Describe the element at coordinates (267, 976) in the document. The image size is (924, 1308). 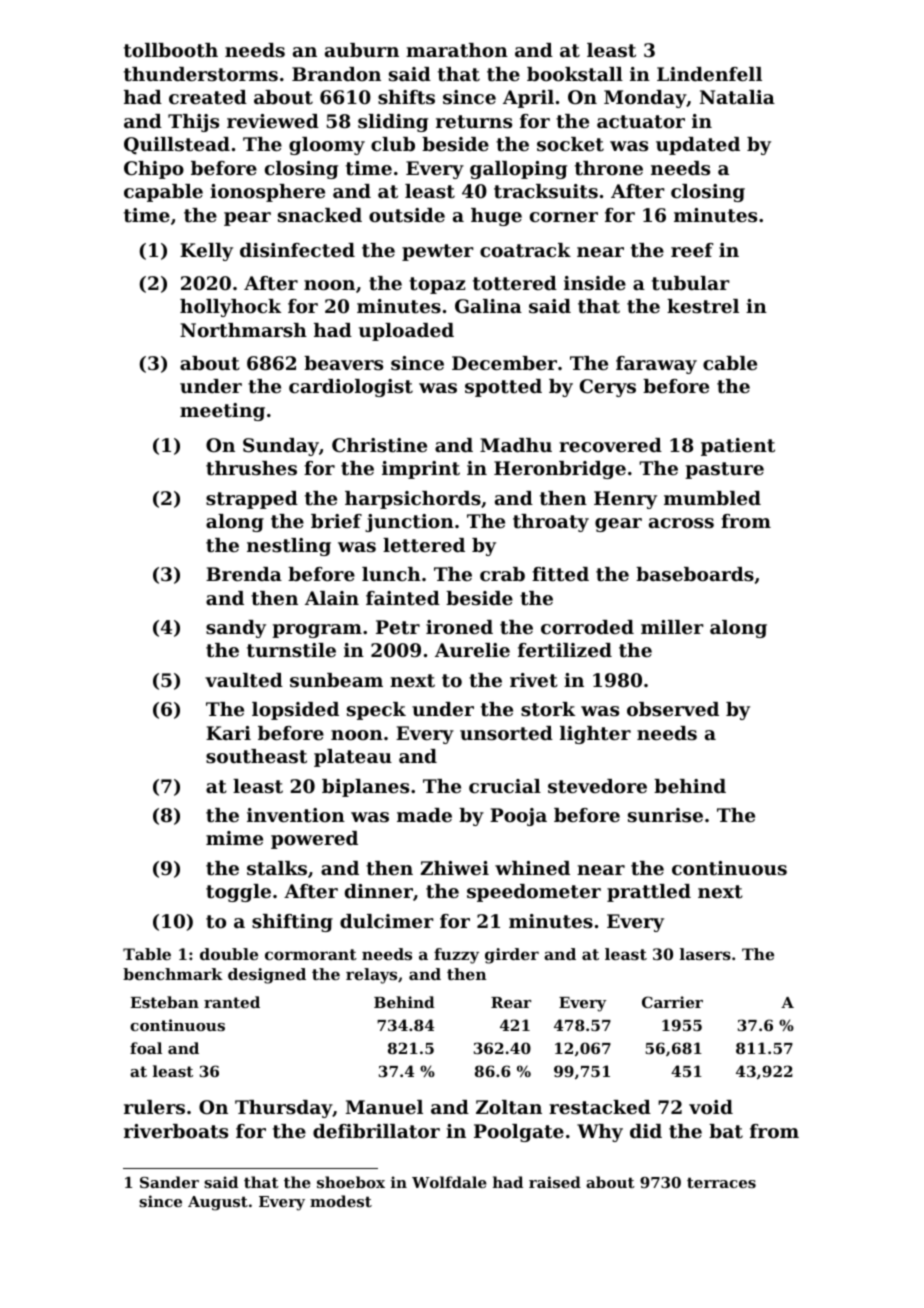
I see `designed` at that location.
